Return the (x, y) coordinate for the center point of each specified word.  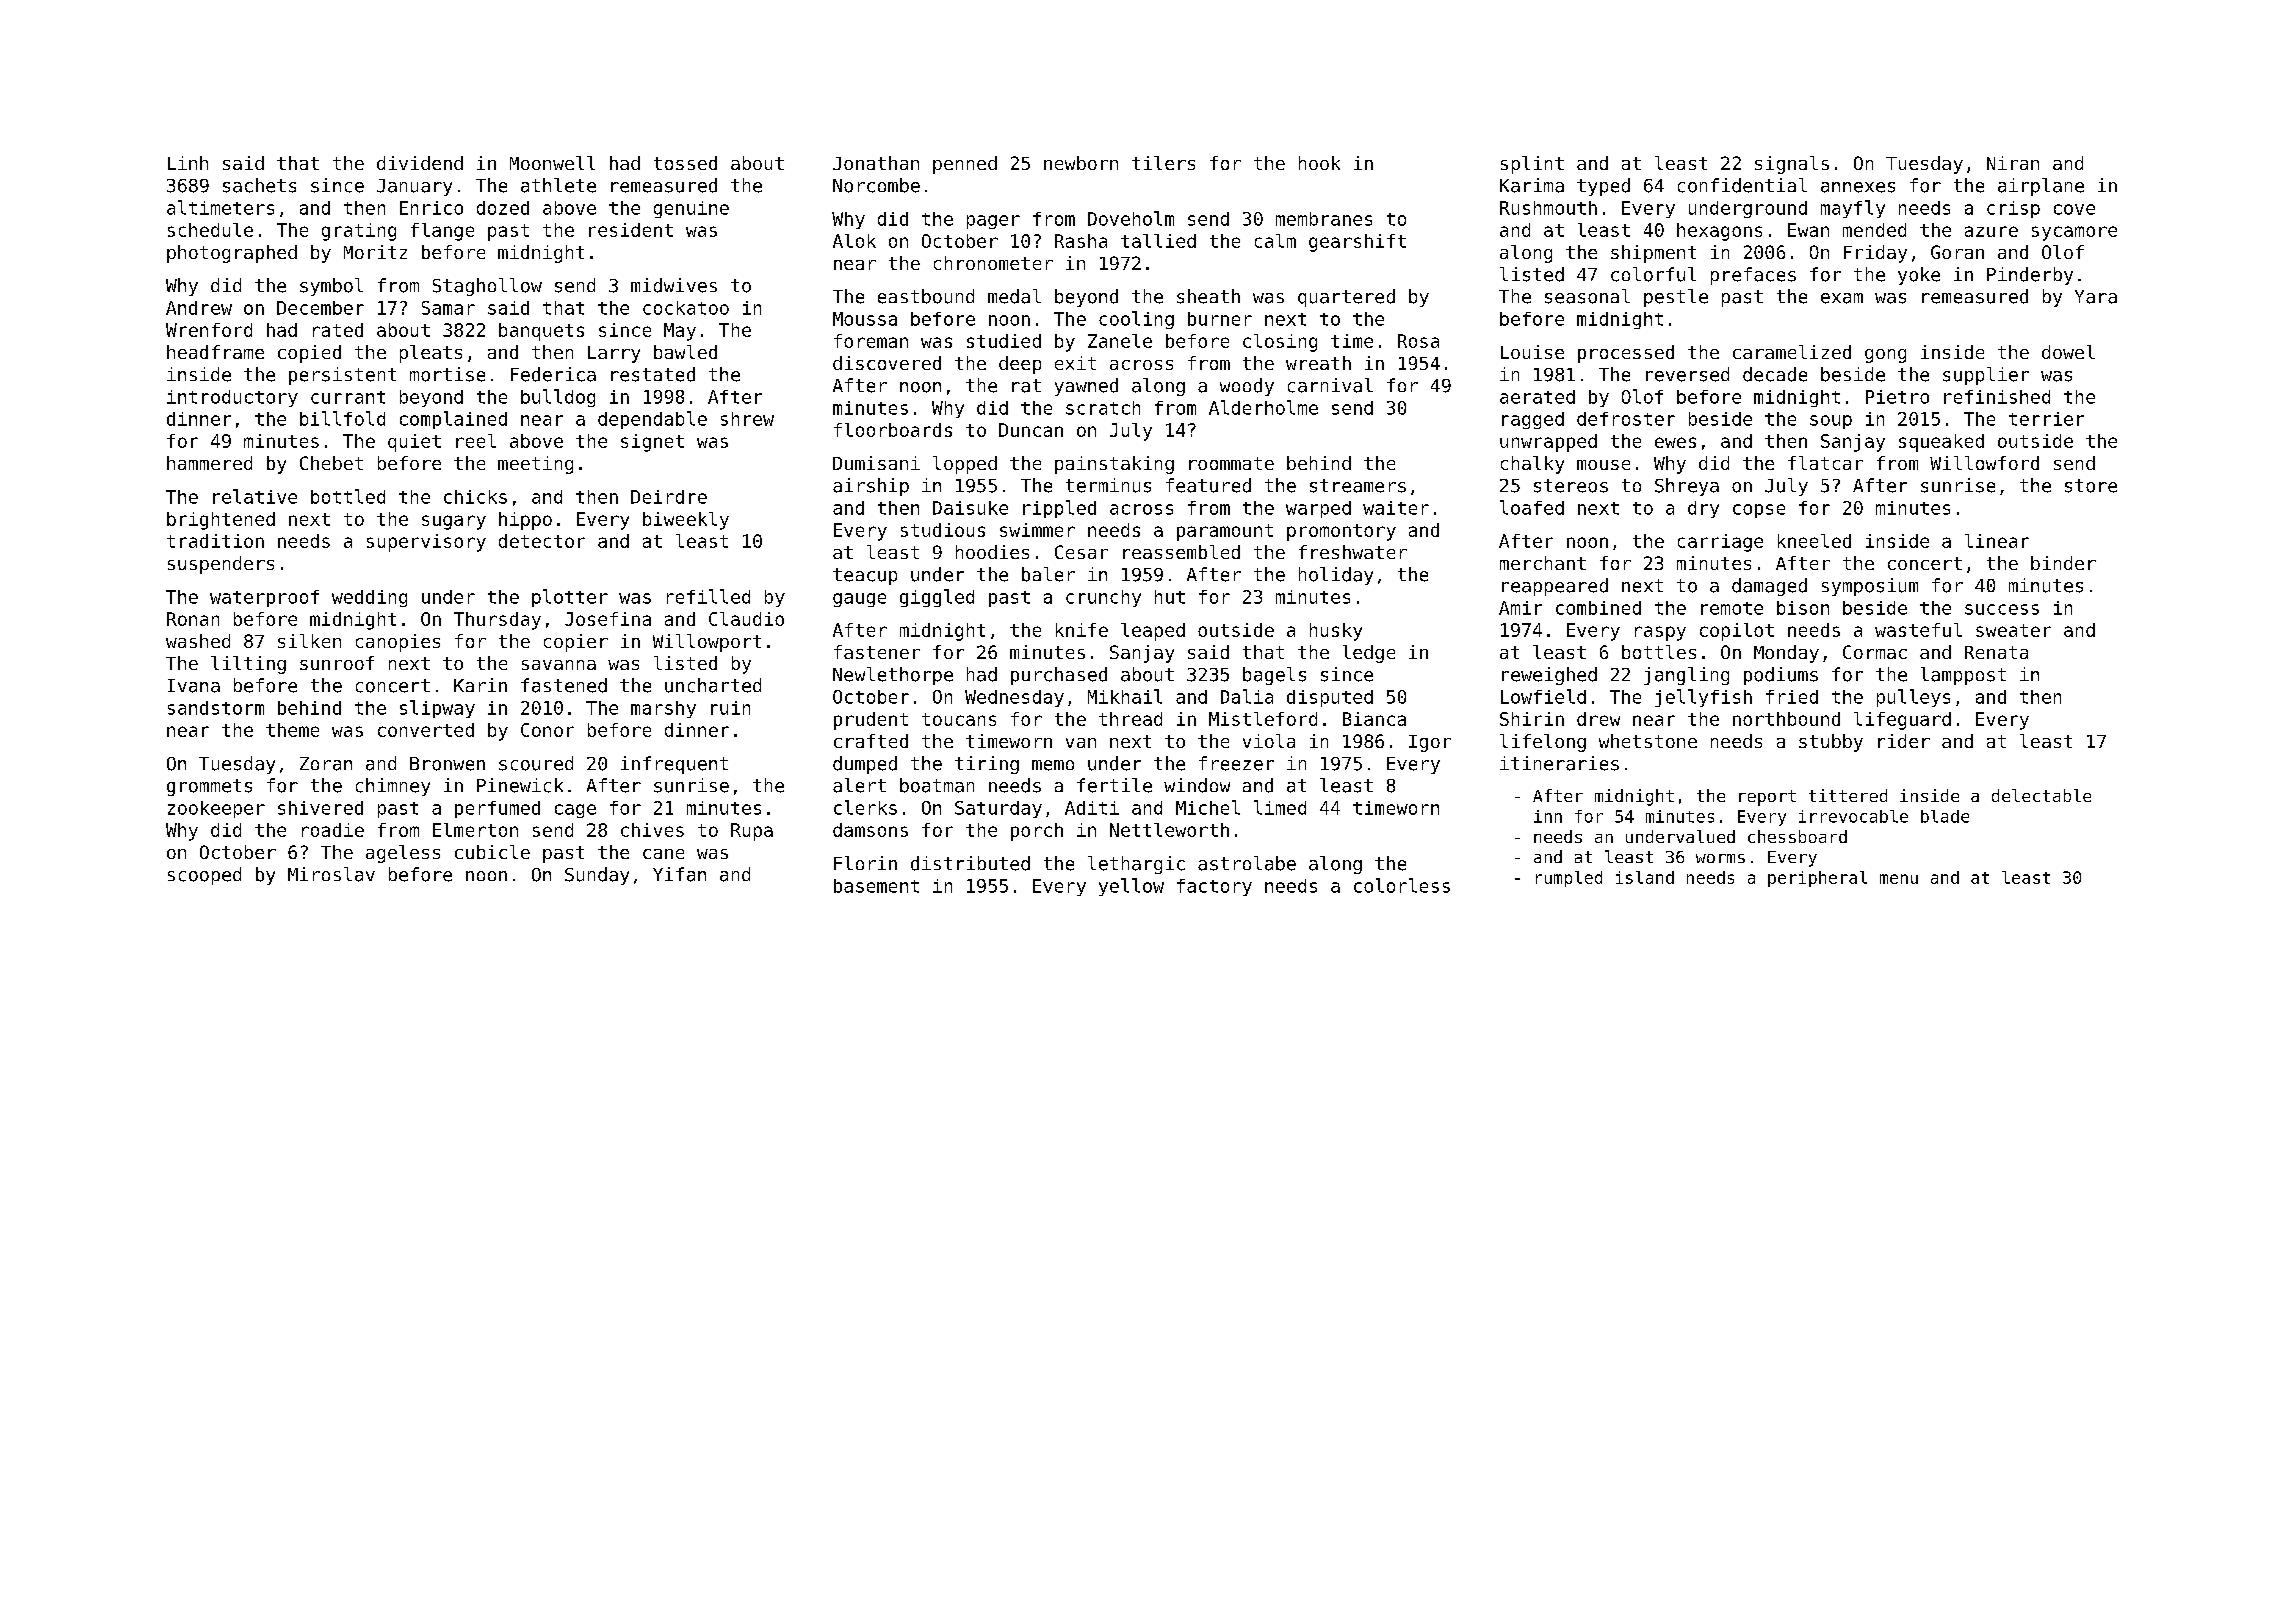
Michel (1208, 807)
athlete (558, 185)
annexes (1858, 187)
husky (1336, 632)
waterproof (264, 598)
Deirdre (669, 497)
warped (1318, 509)
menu (1899, 879)
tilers (1163, 163)
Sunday (597, 876)
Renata (1996, 652)
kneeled (1814, 541)
